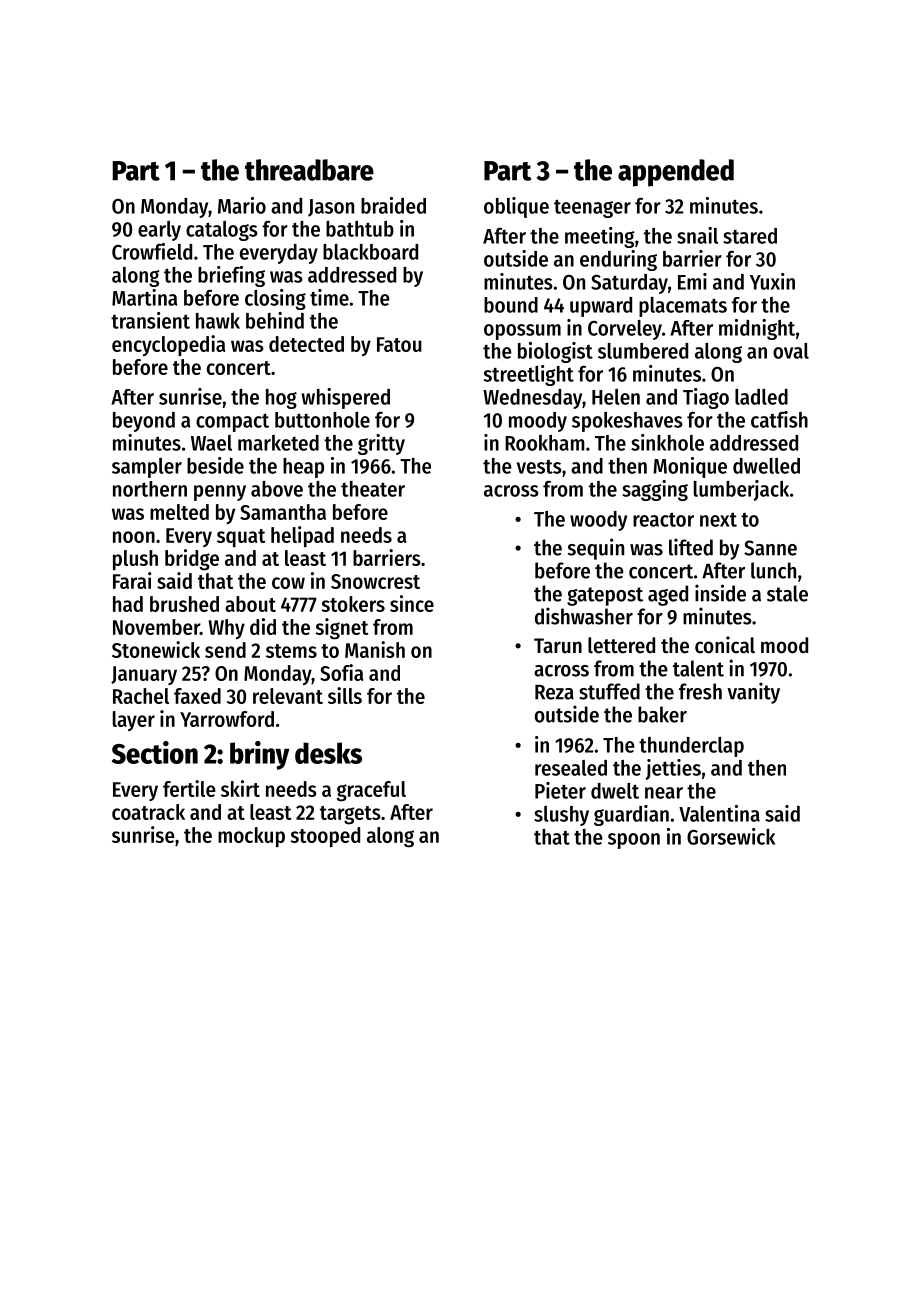 Image resolution: width=924 pixels, height=1311 pixels. Describe the element at coordinates (676, 173) in the image. I see `appended` at that location.
